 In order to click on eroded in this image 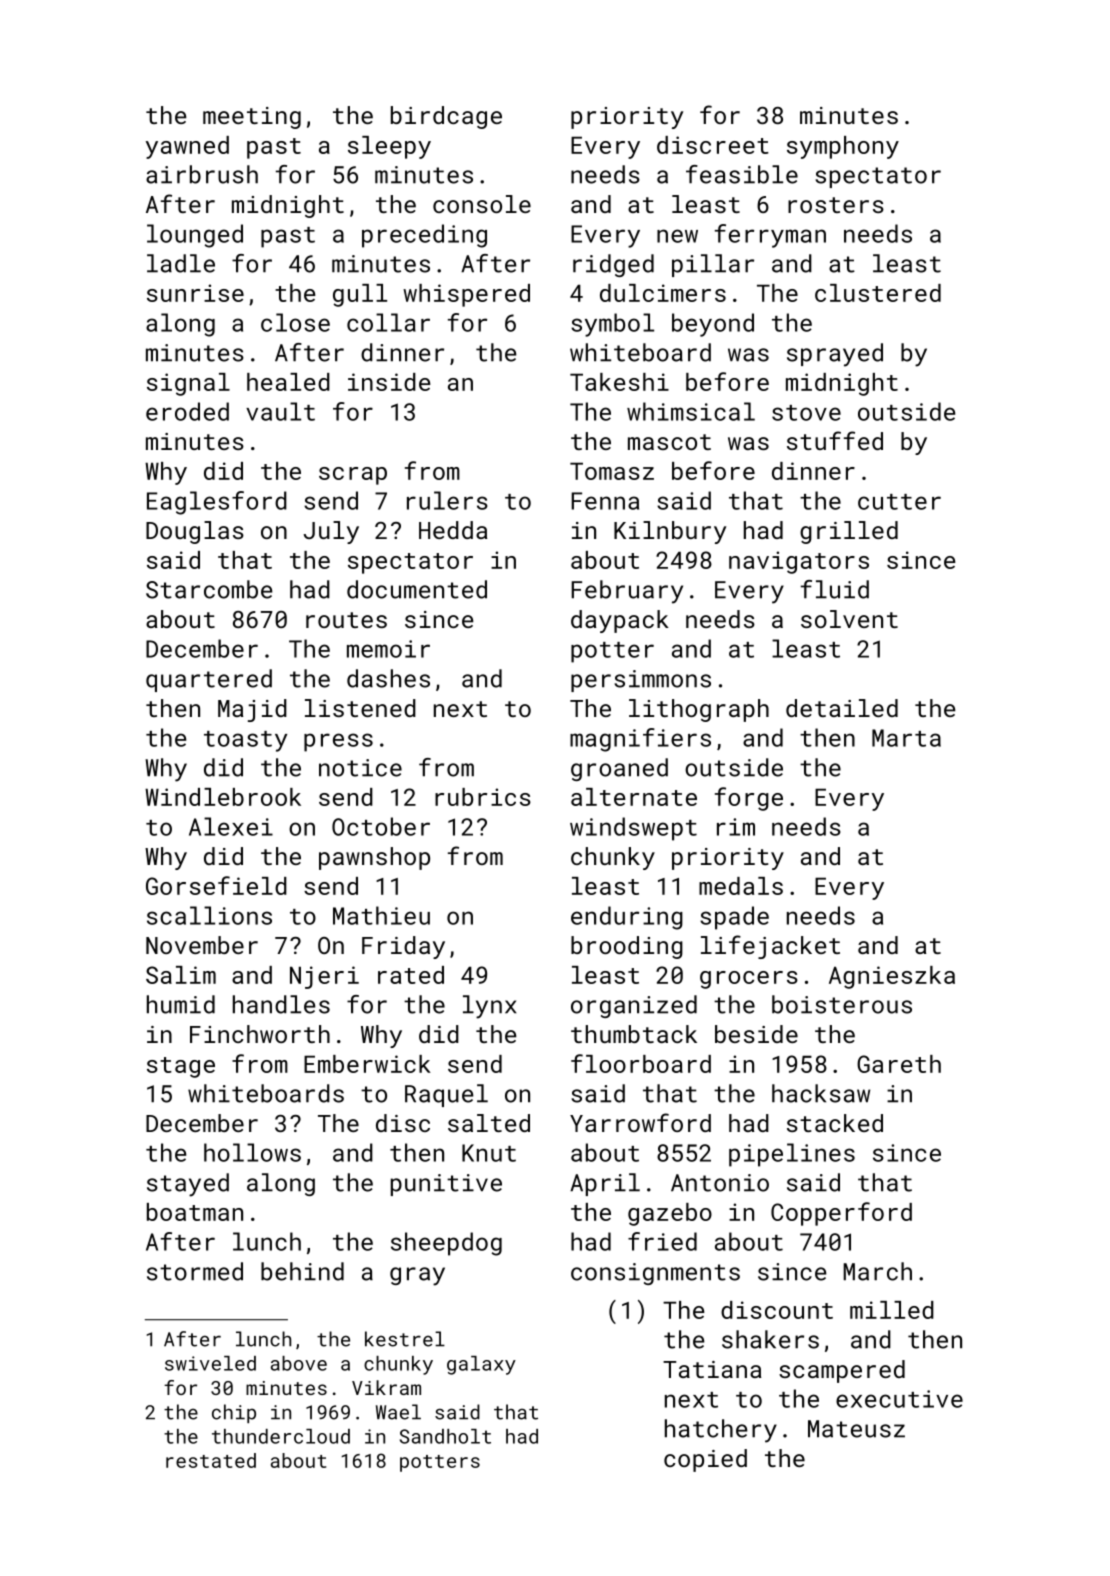, I will do `click(187, 411)`.
